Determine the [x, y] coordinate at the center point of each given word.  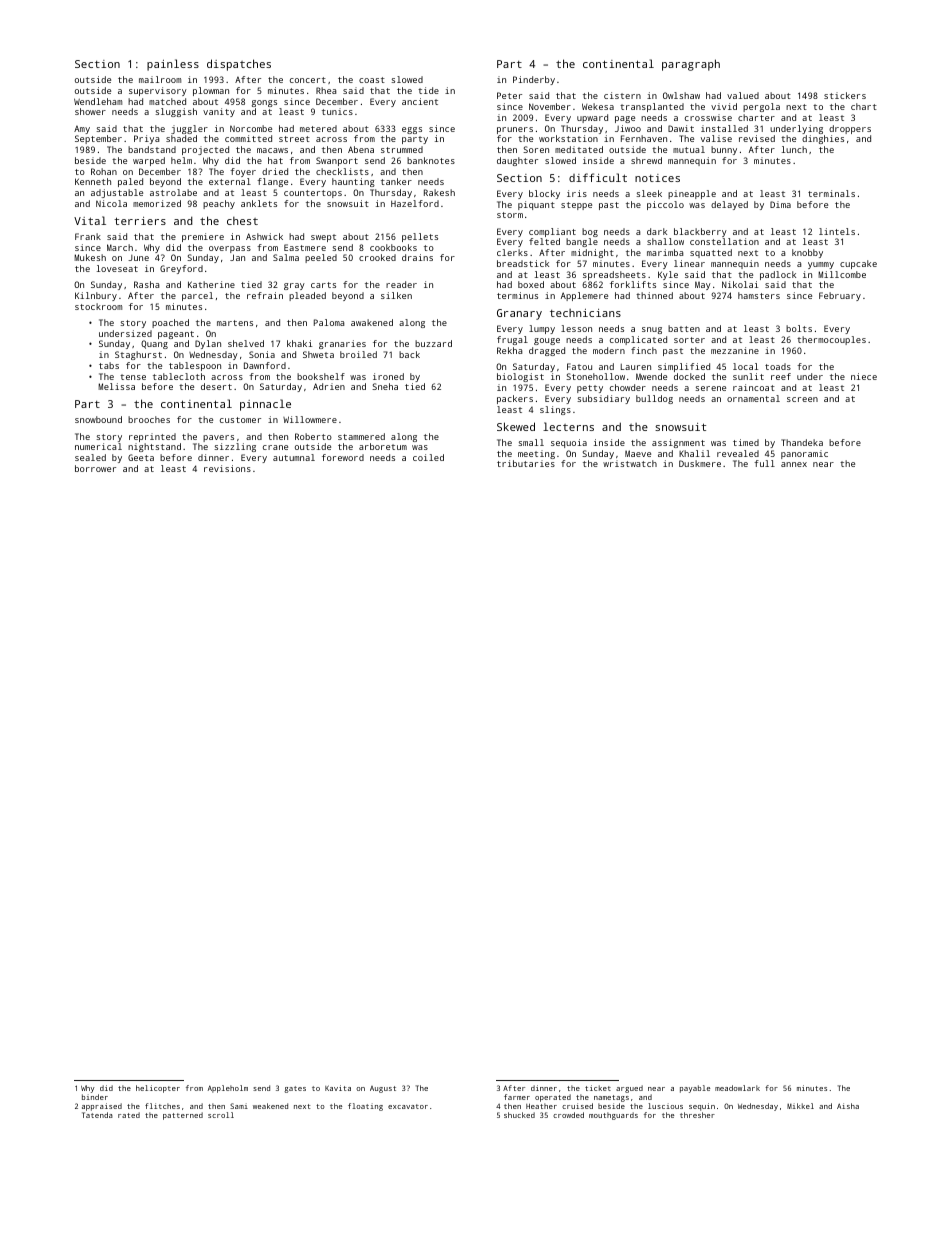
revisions [227, 468]
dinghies [823, 139]
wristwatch [630, 463]
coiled [428, 457]
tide [428, 90]
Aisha [848, 1106]
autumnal [294, 457]
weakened [270, 1106]
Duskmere [700, 463]
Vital [90, 220]
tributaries [526, 463]
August [383, 1089]
